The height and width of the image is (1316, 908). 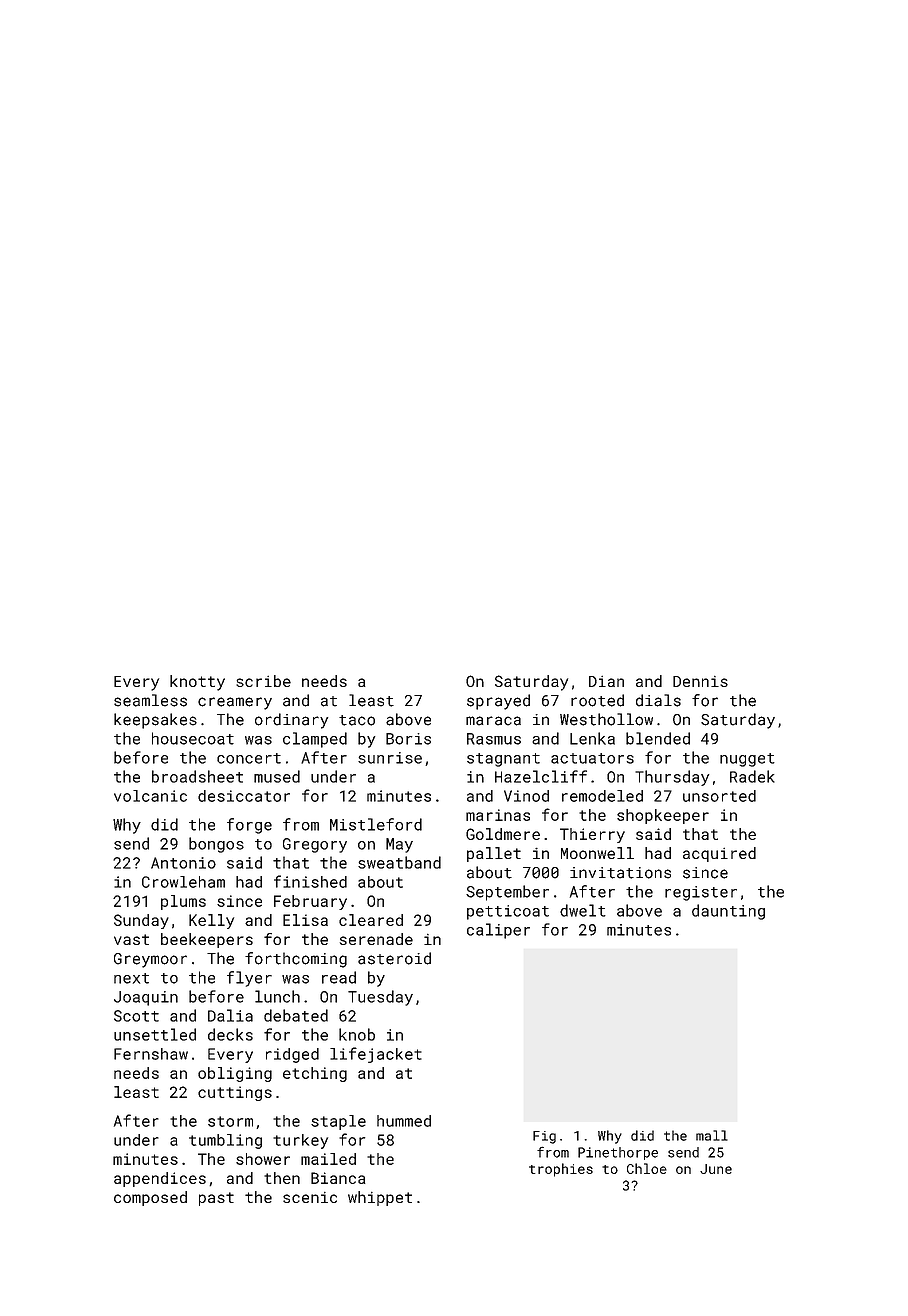 I want to click on dwelt, so click(x=583, y=910).
